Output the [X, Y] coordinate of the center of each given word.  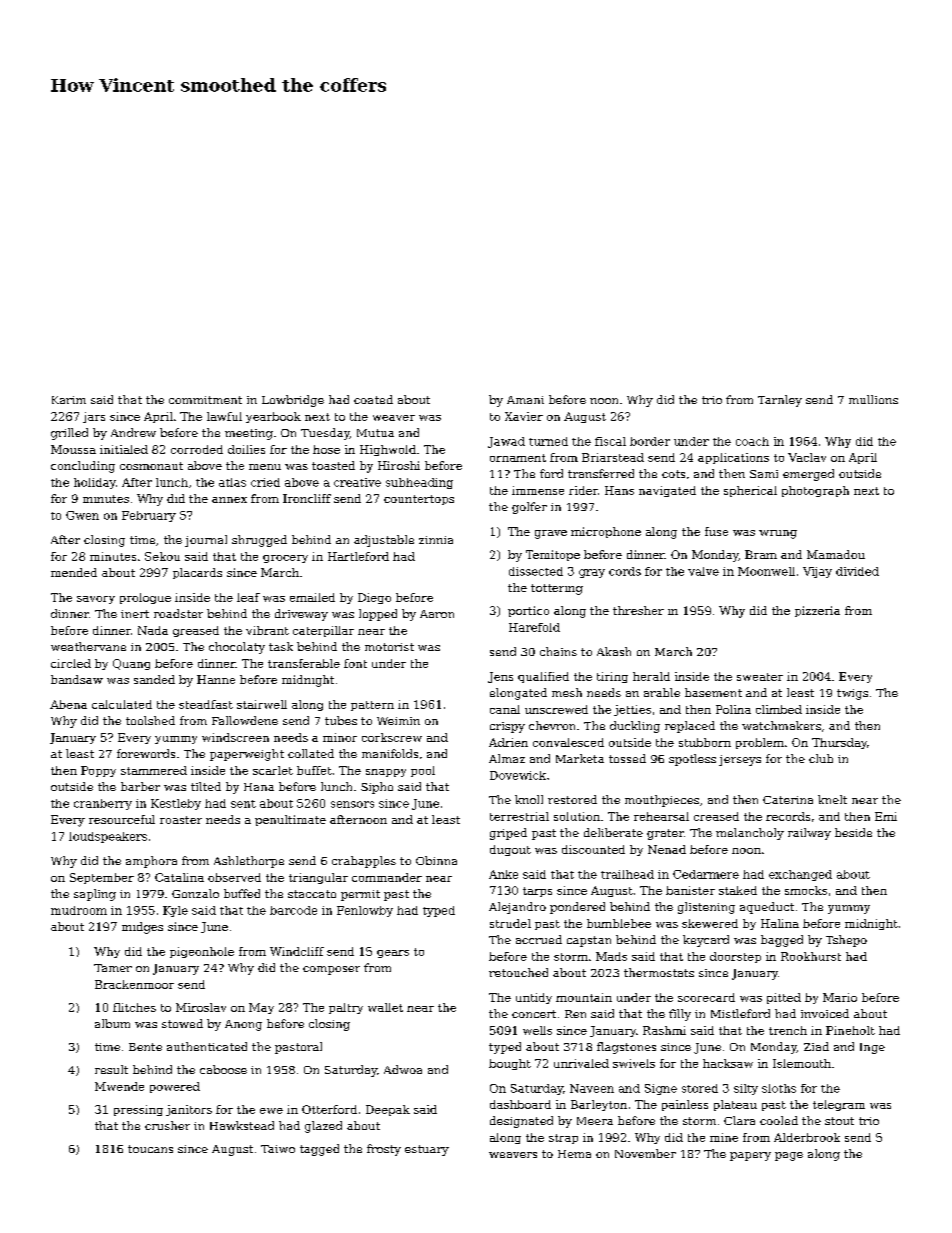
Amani [525, 400]
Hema [574, 1154]
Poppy [98, 771]
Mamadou [836, 554]
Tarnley [780, 401]
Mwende [119, 1086]
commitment [205, 400]
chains [558, 651]
